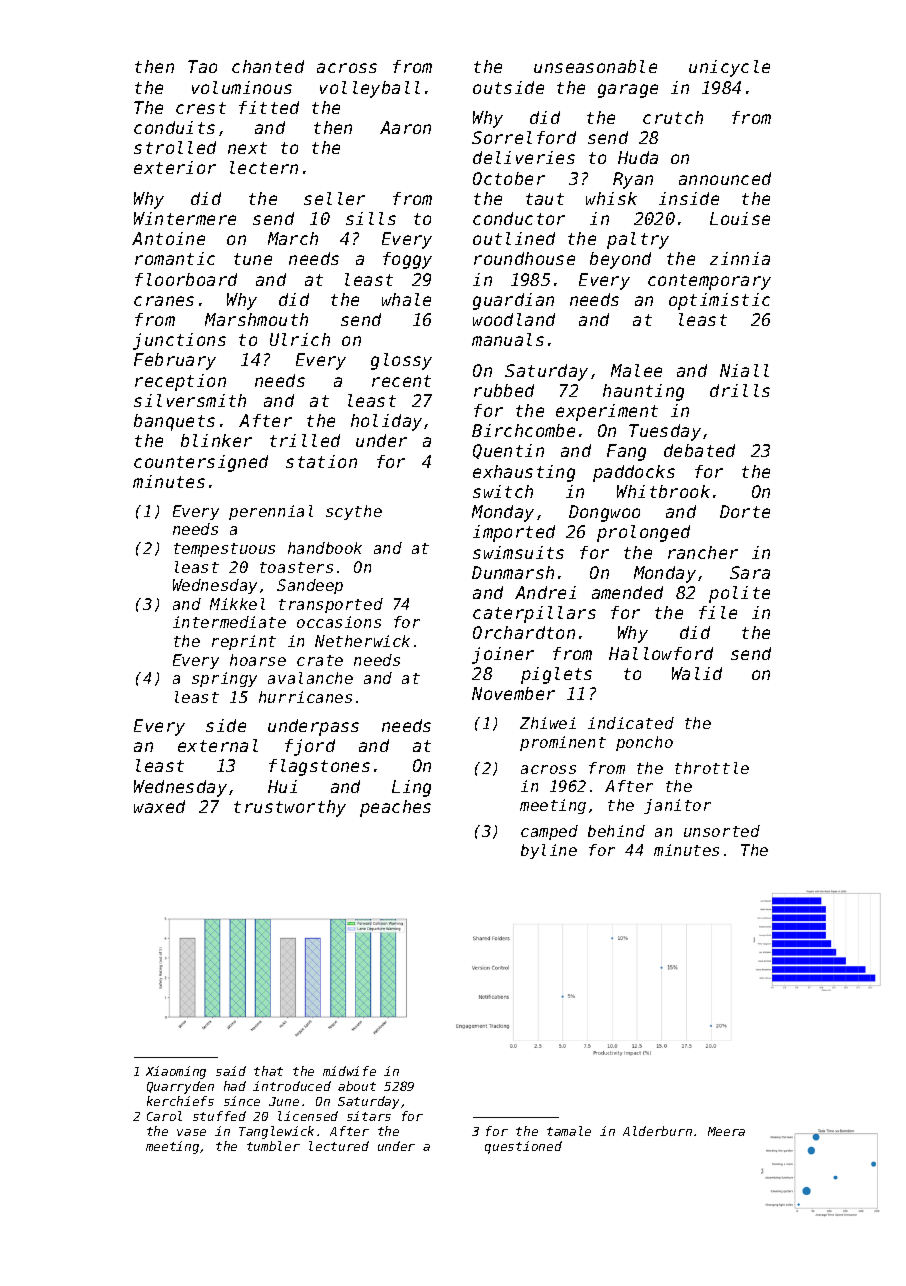 The image size is (906, 1286). What do you see at coordinates (370, 89) in the document?
I see `volleyball` at bounding box center [370, 89].
